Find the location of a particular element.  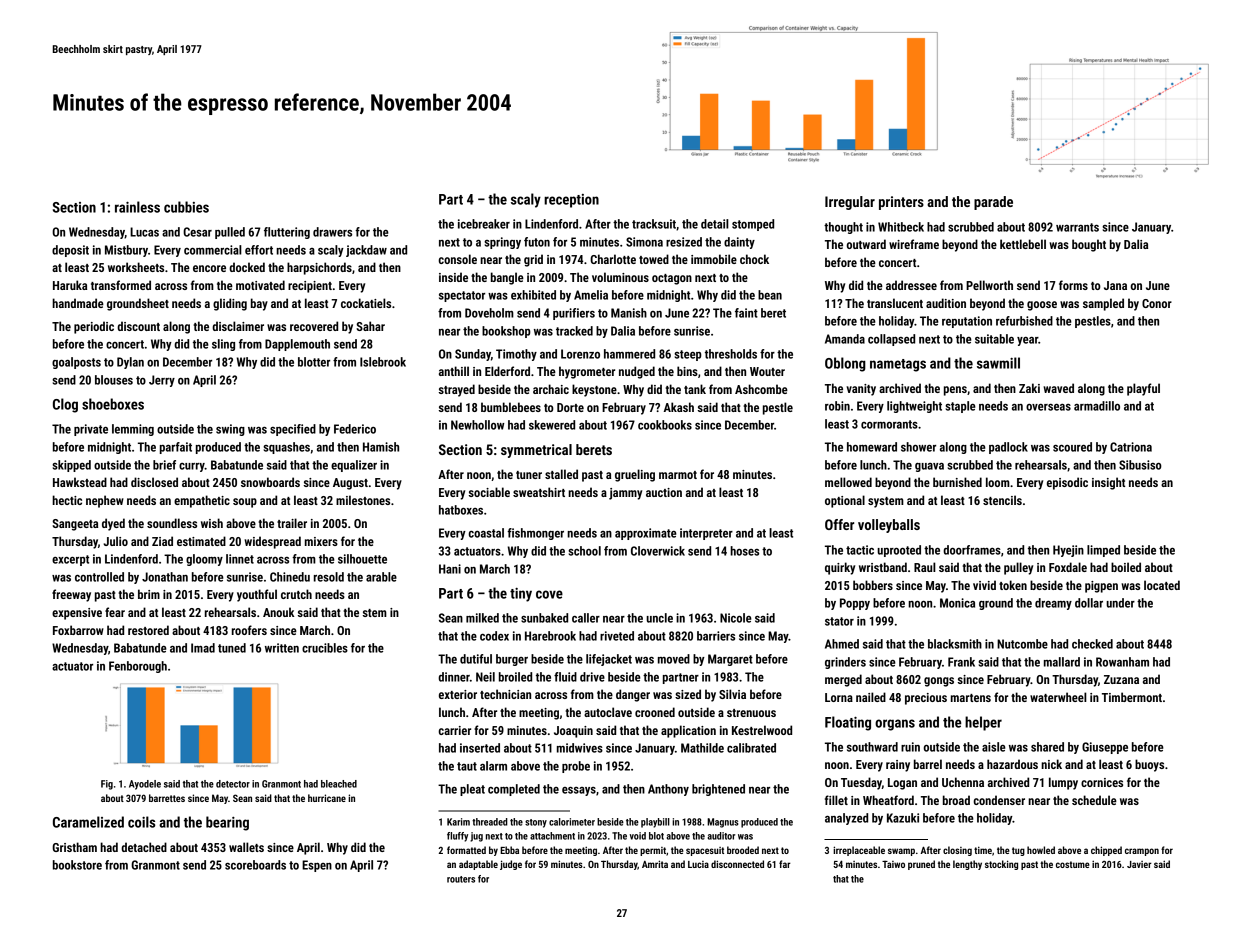

spectator is located at coordinates (462, 296).
